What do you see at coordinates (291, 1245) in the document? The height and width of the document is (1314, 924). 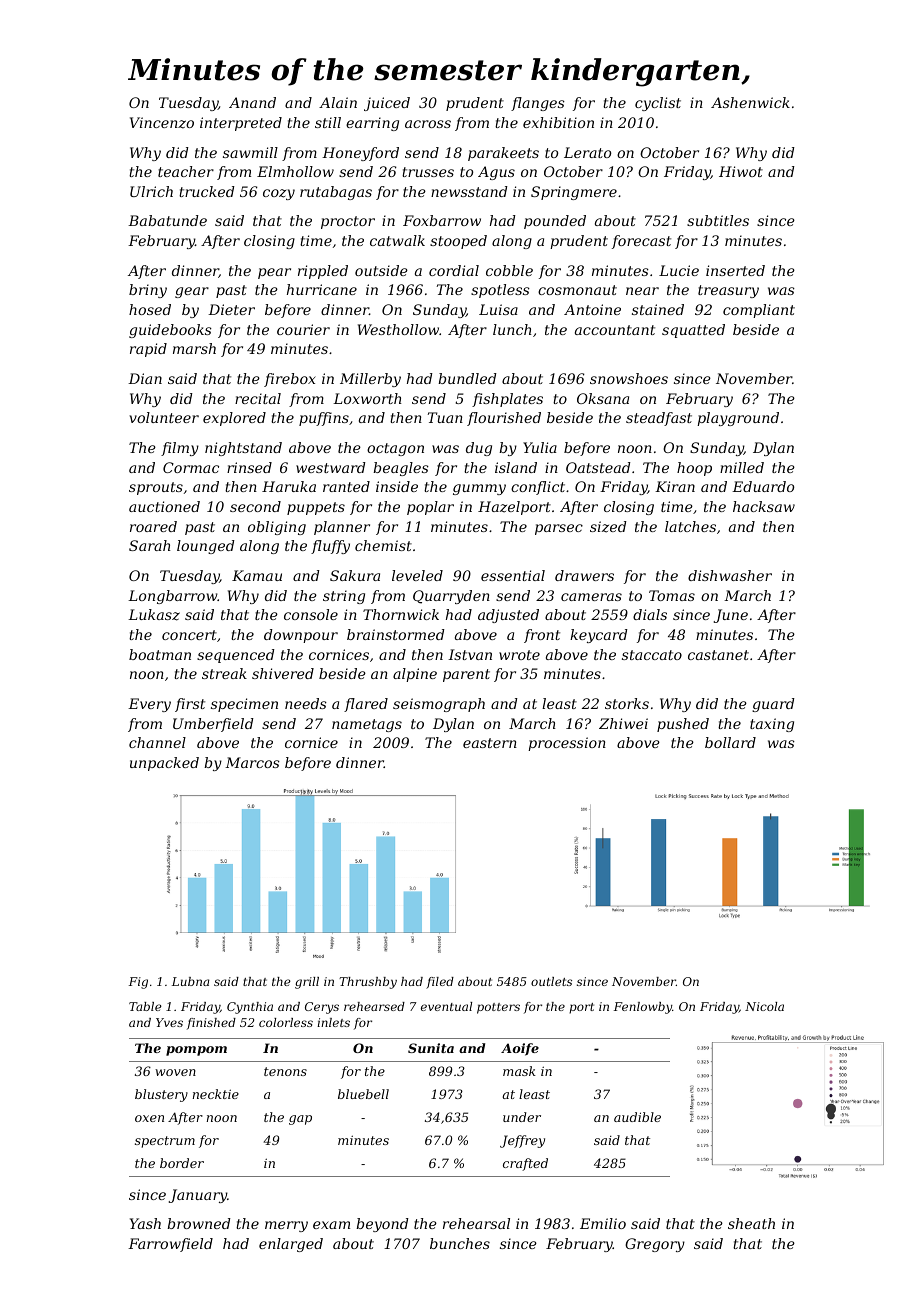 I see `enlarged` at bounding box center [291, 1245].
